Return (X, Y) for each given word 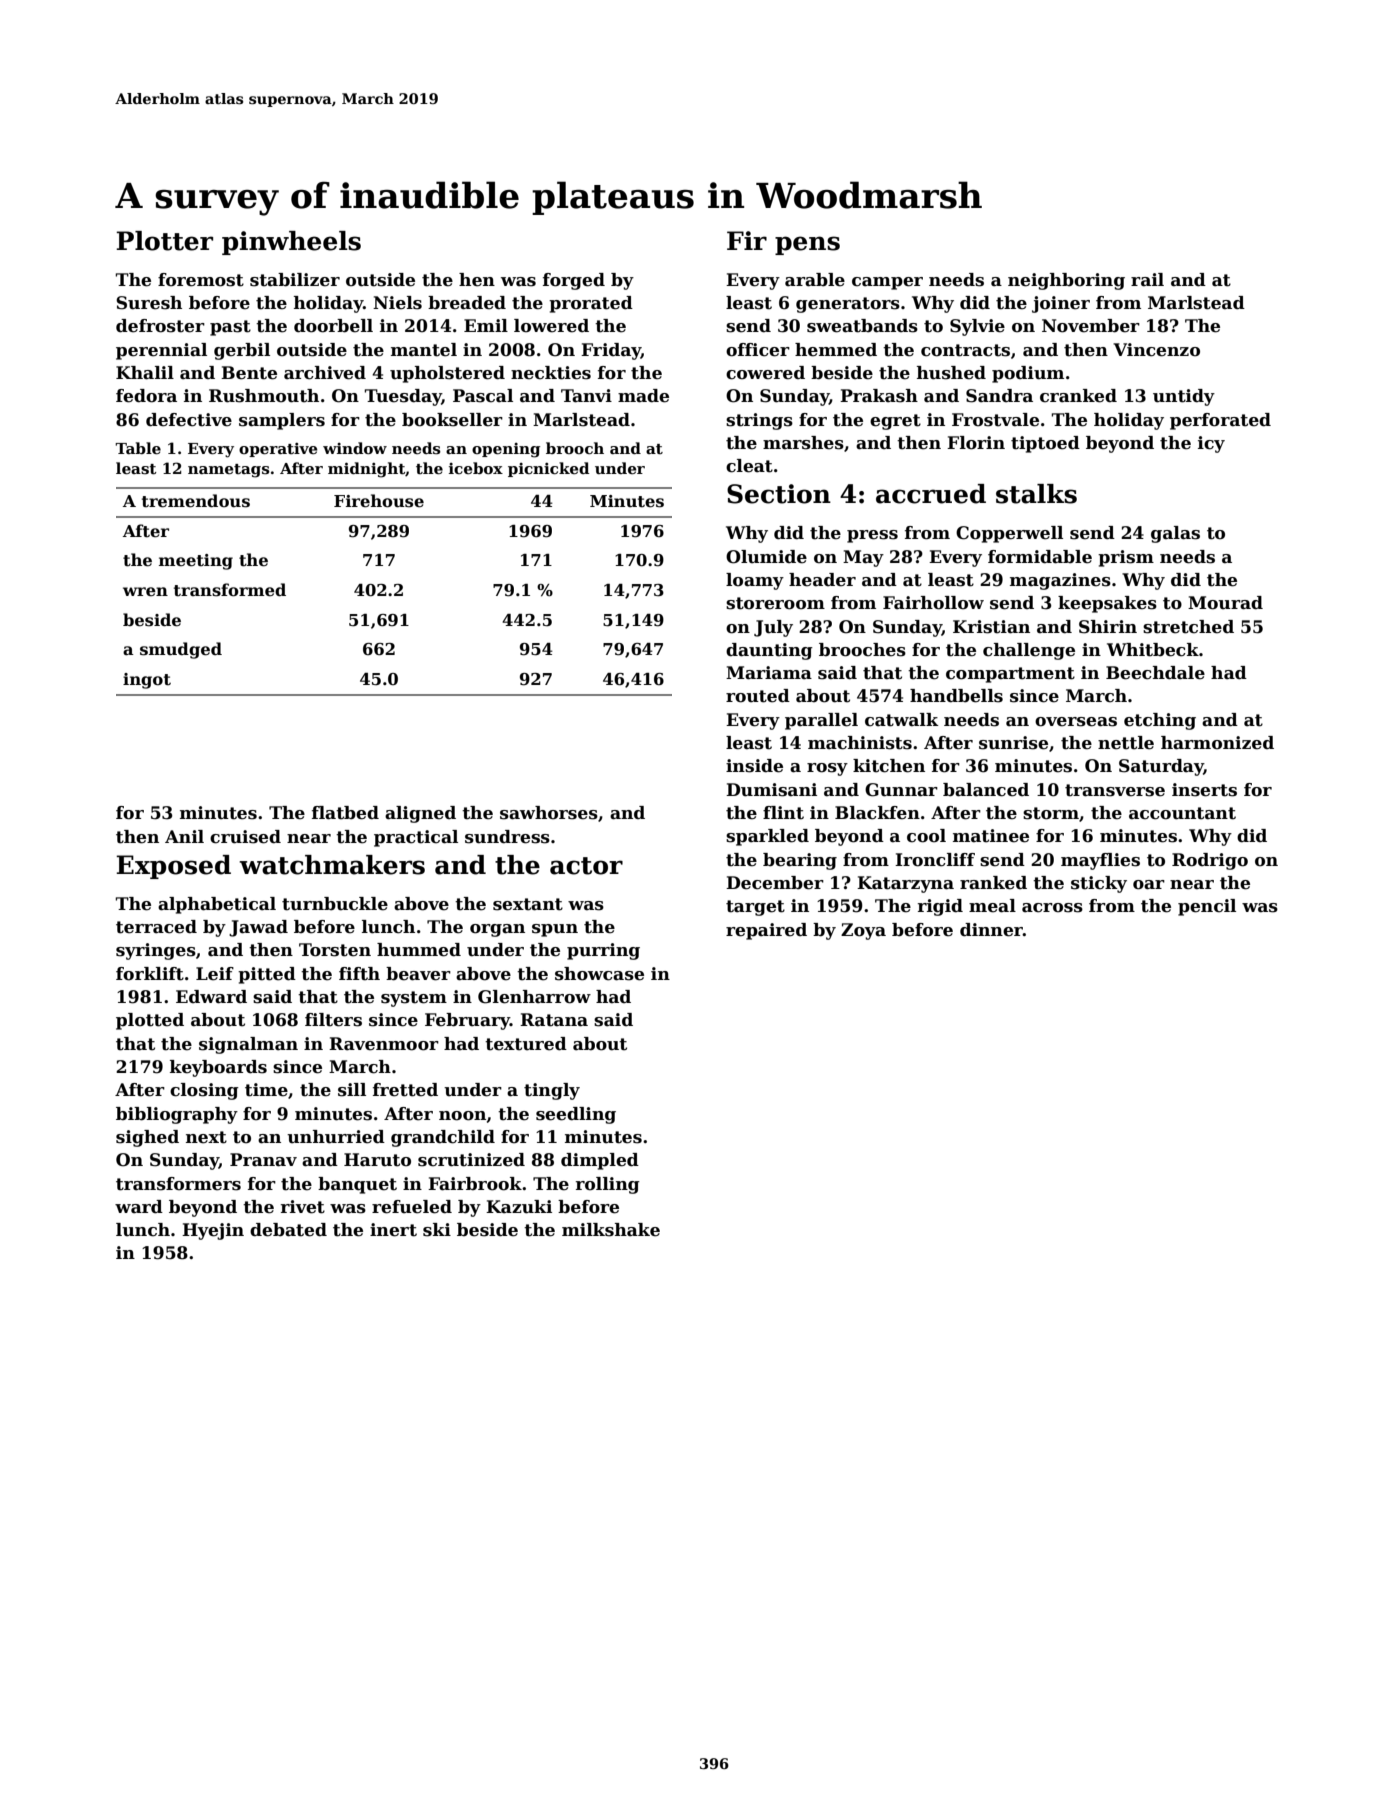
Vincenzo (1156, 350)
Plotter (164, 241)
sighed (147, 1138)
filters (333, 1020)
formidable (1040, 557)
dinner (991, 930)
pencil (1207, 907)
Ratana (554, 1020)
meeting (196, 562)
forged (574, 281)
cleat (749, 466)
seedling (576, 1115)
